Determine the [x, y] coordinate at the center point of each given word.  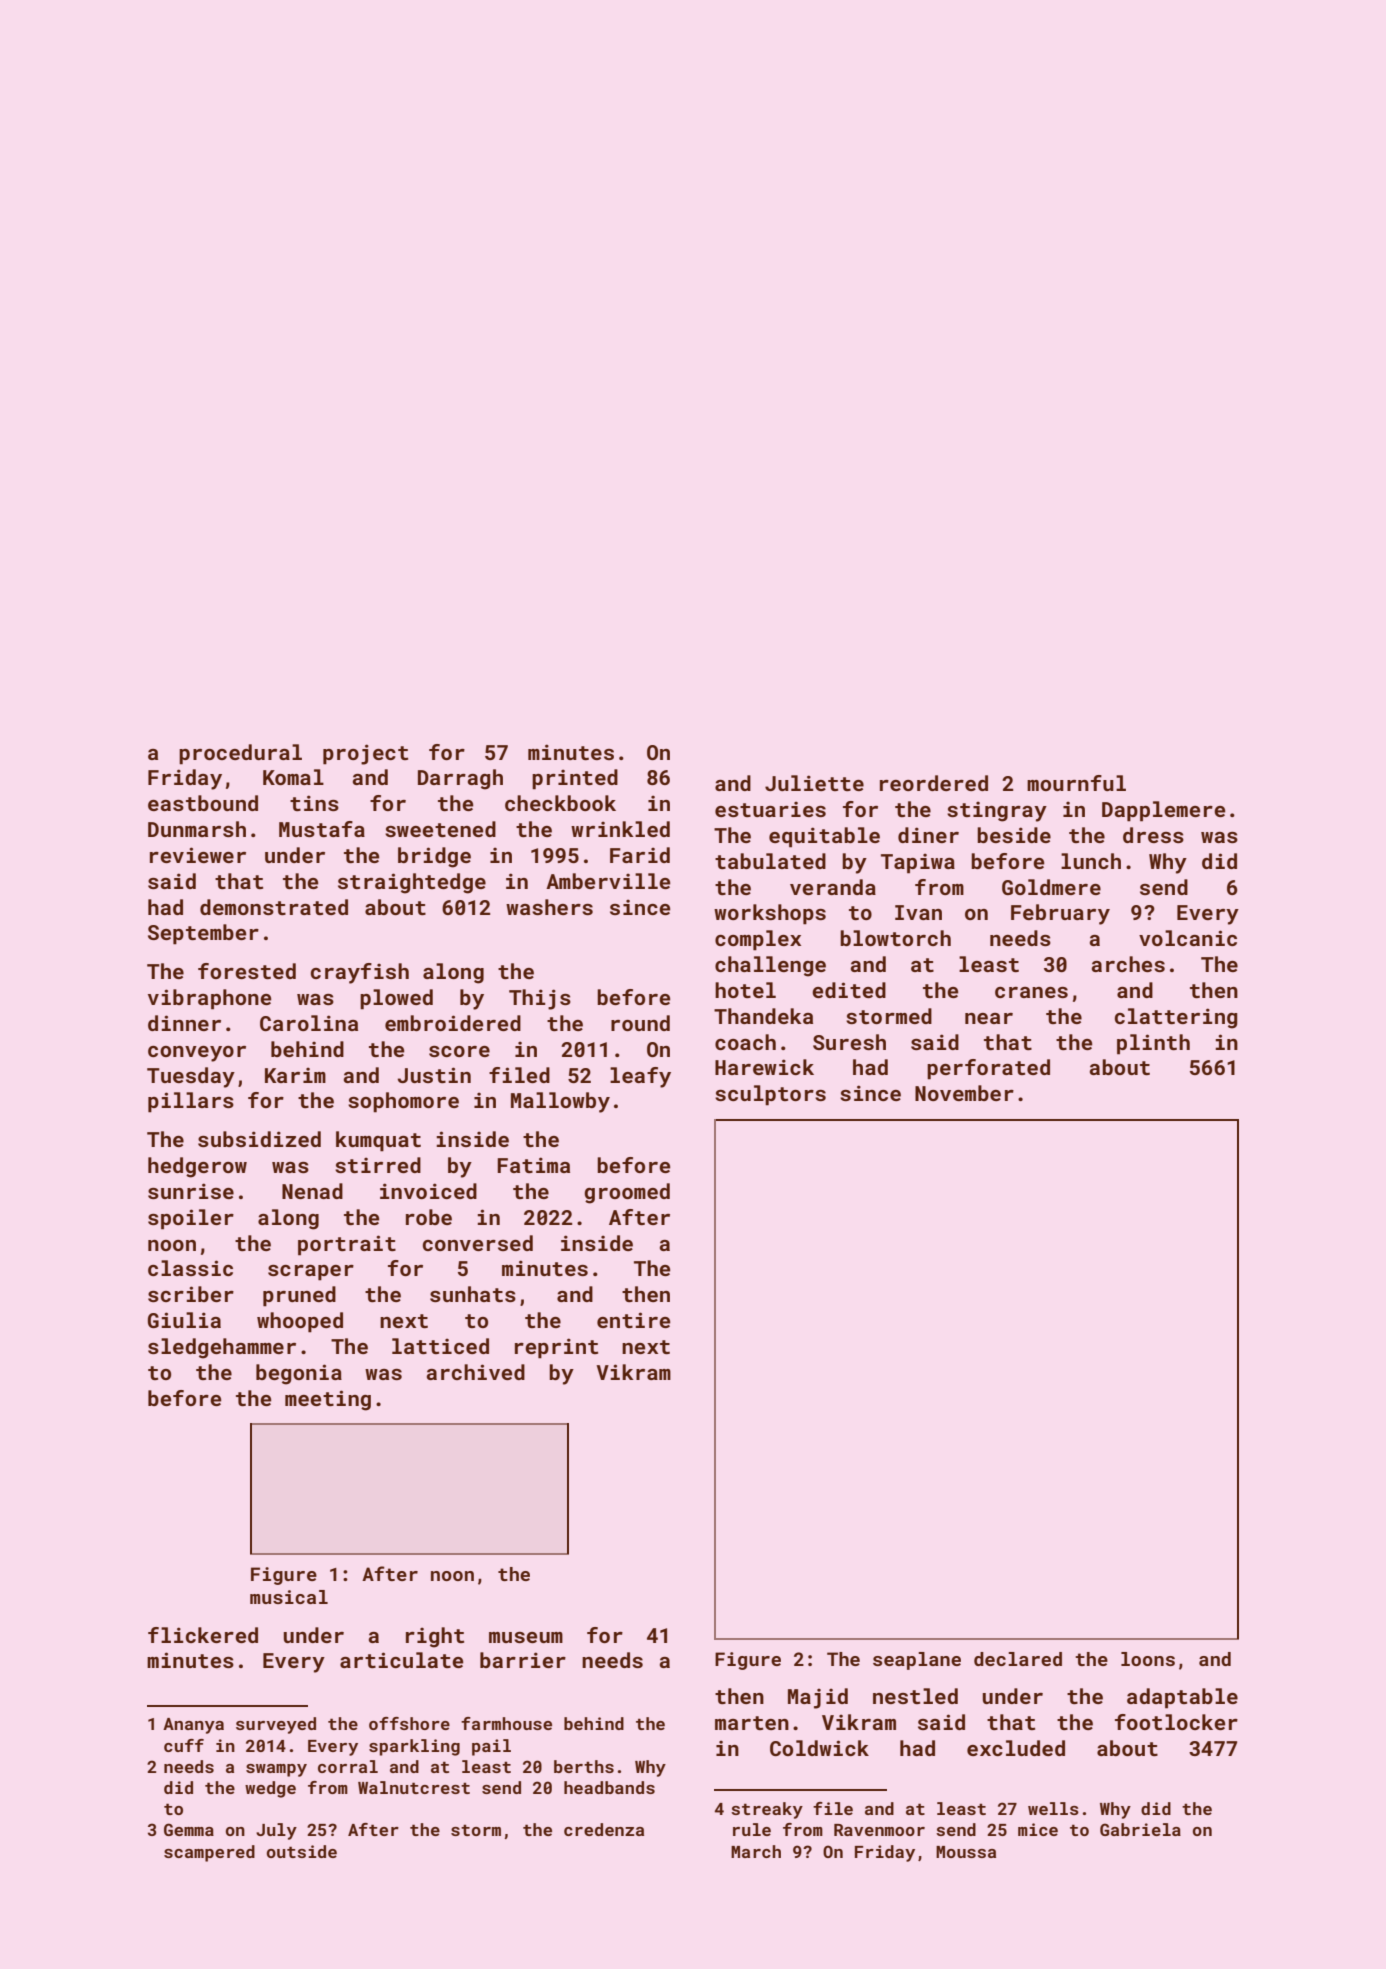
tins [314, 803]
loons [1148, 1659]
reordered [934, 783]
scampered [209, 1853]
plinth [1153, 1044]
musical [289, 1597]
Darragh [460, 779]
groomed [627, 1193]
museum [526, 1637]
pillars [191, 1102]
